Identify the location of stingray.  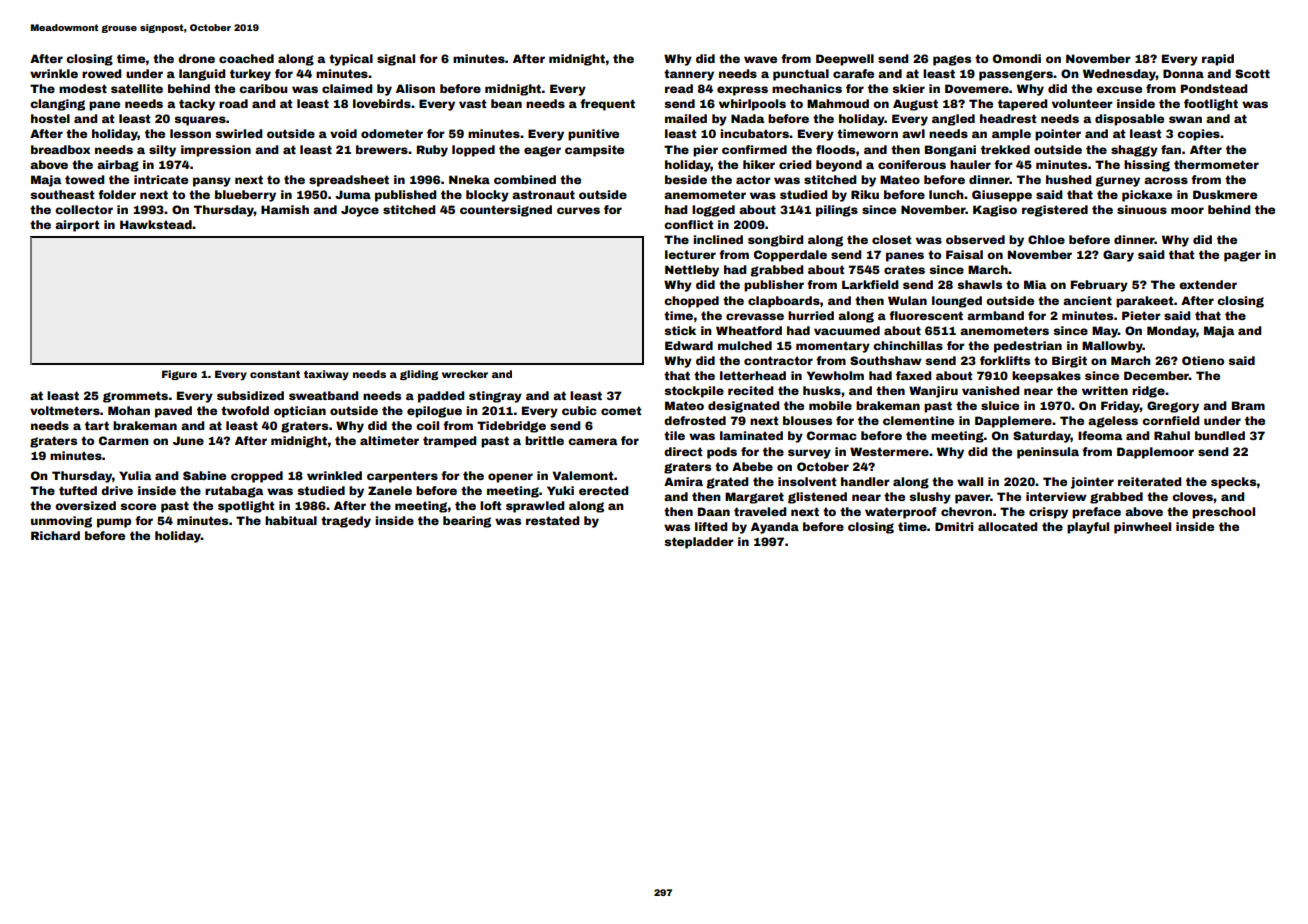
(495, 397).
